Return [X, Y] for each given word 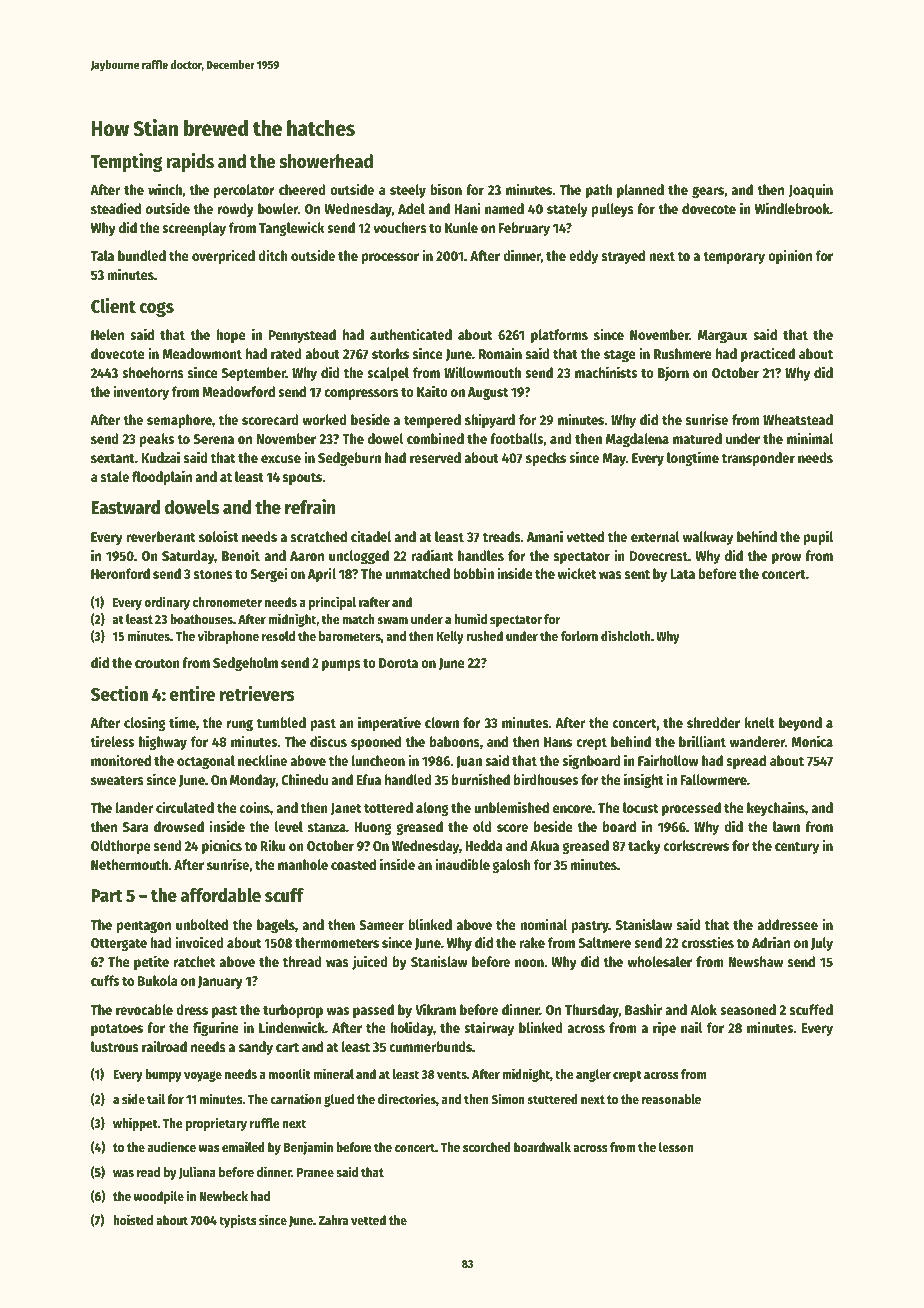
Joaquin [811, 190]
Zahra [333, 1220]
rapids [190, 162]
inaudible [462, 864]
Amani [545, 536]
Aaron [307, 556]
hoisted [133, 1219]
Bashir [643, 1009]
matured [697, 438]
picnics [222, 846]
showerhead [326, 161]
